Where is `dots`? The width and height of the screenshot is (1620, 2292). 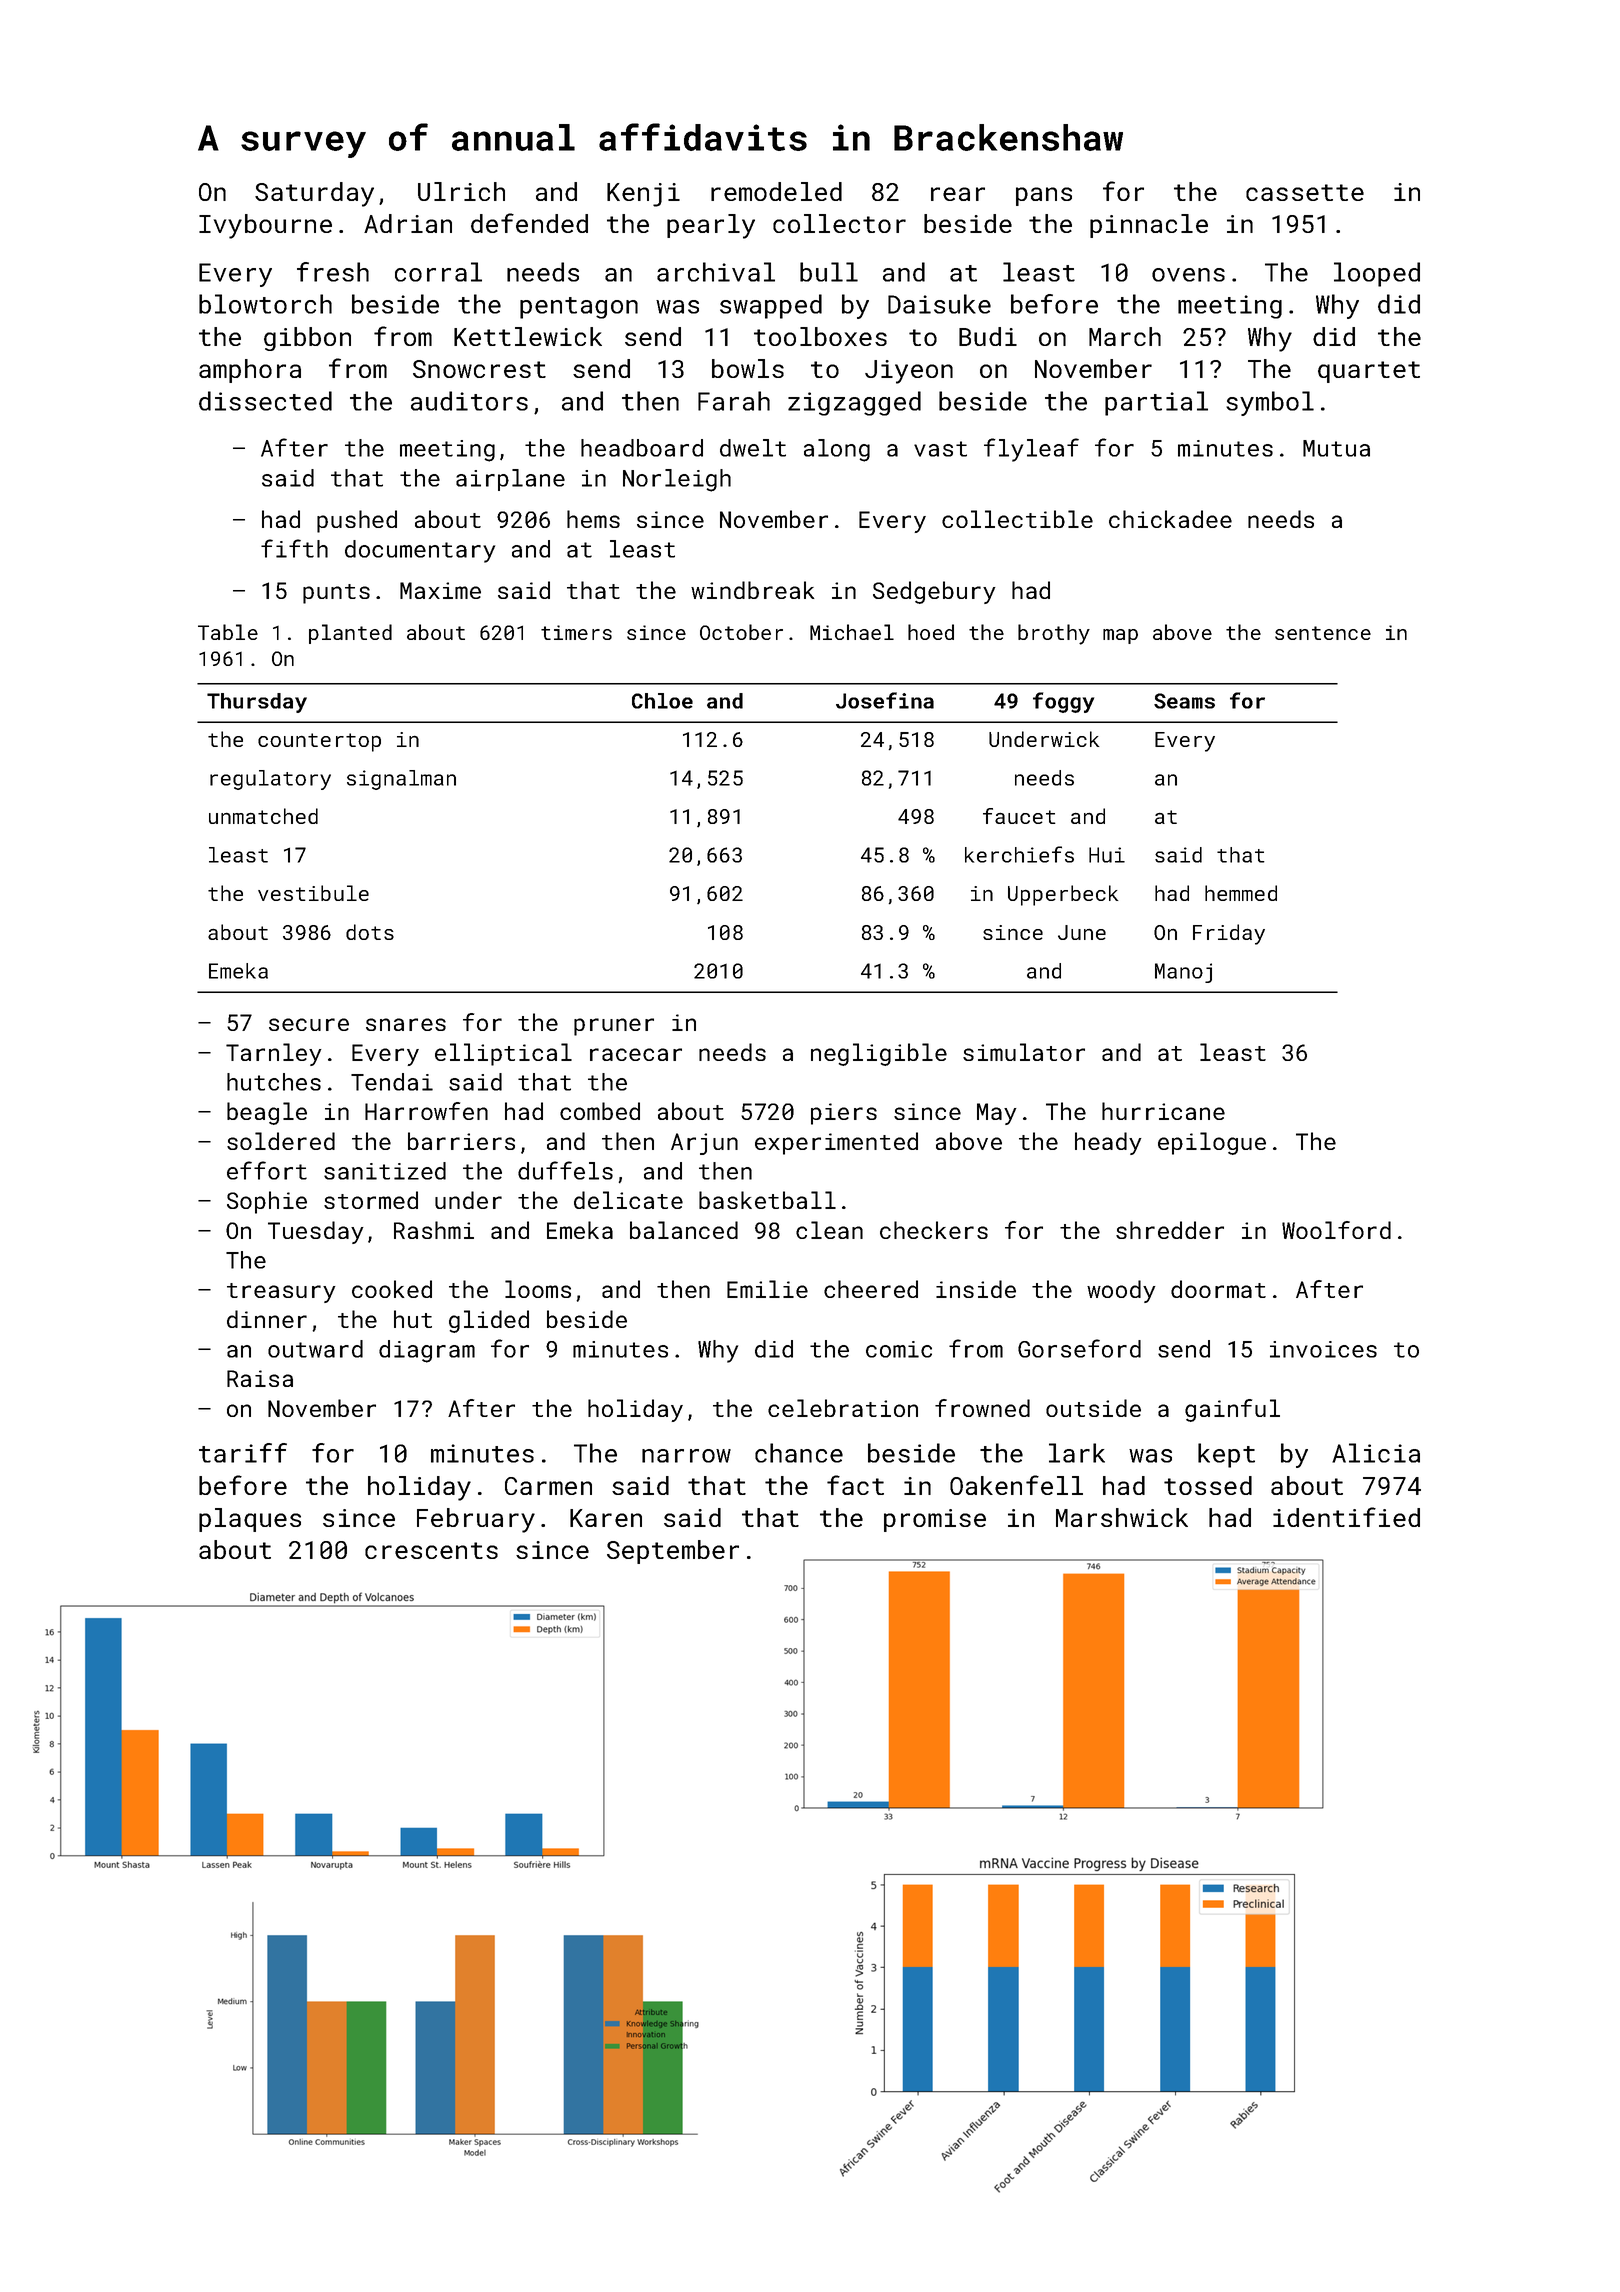
dots is located at coordinates (370, 932).
